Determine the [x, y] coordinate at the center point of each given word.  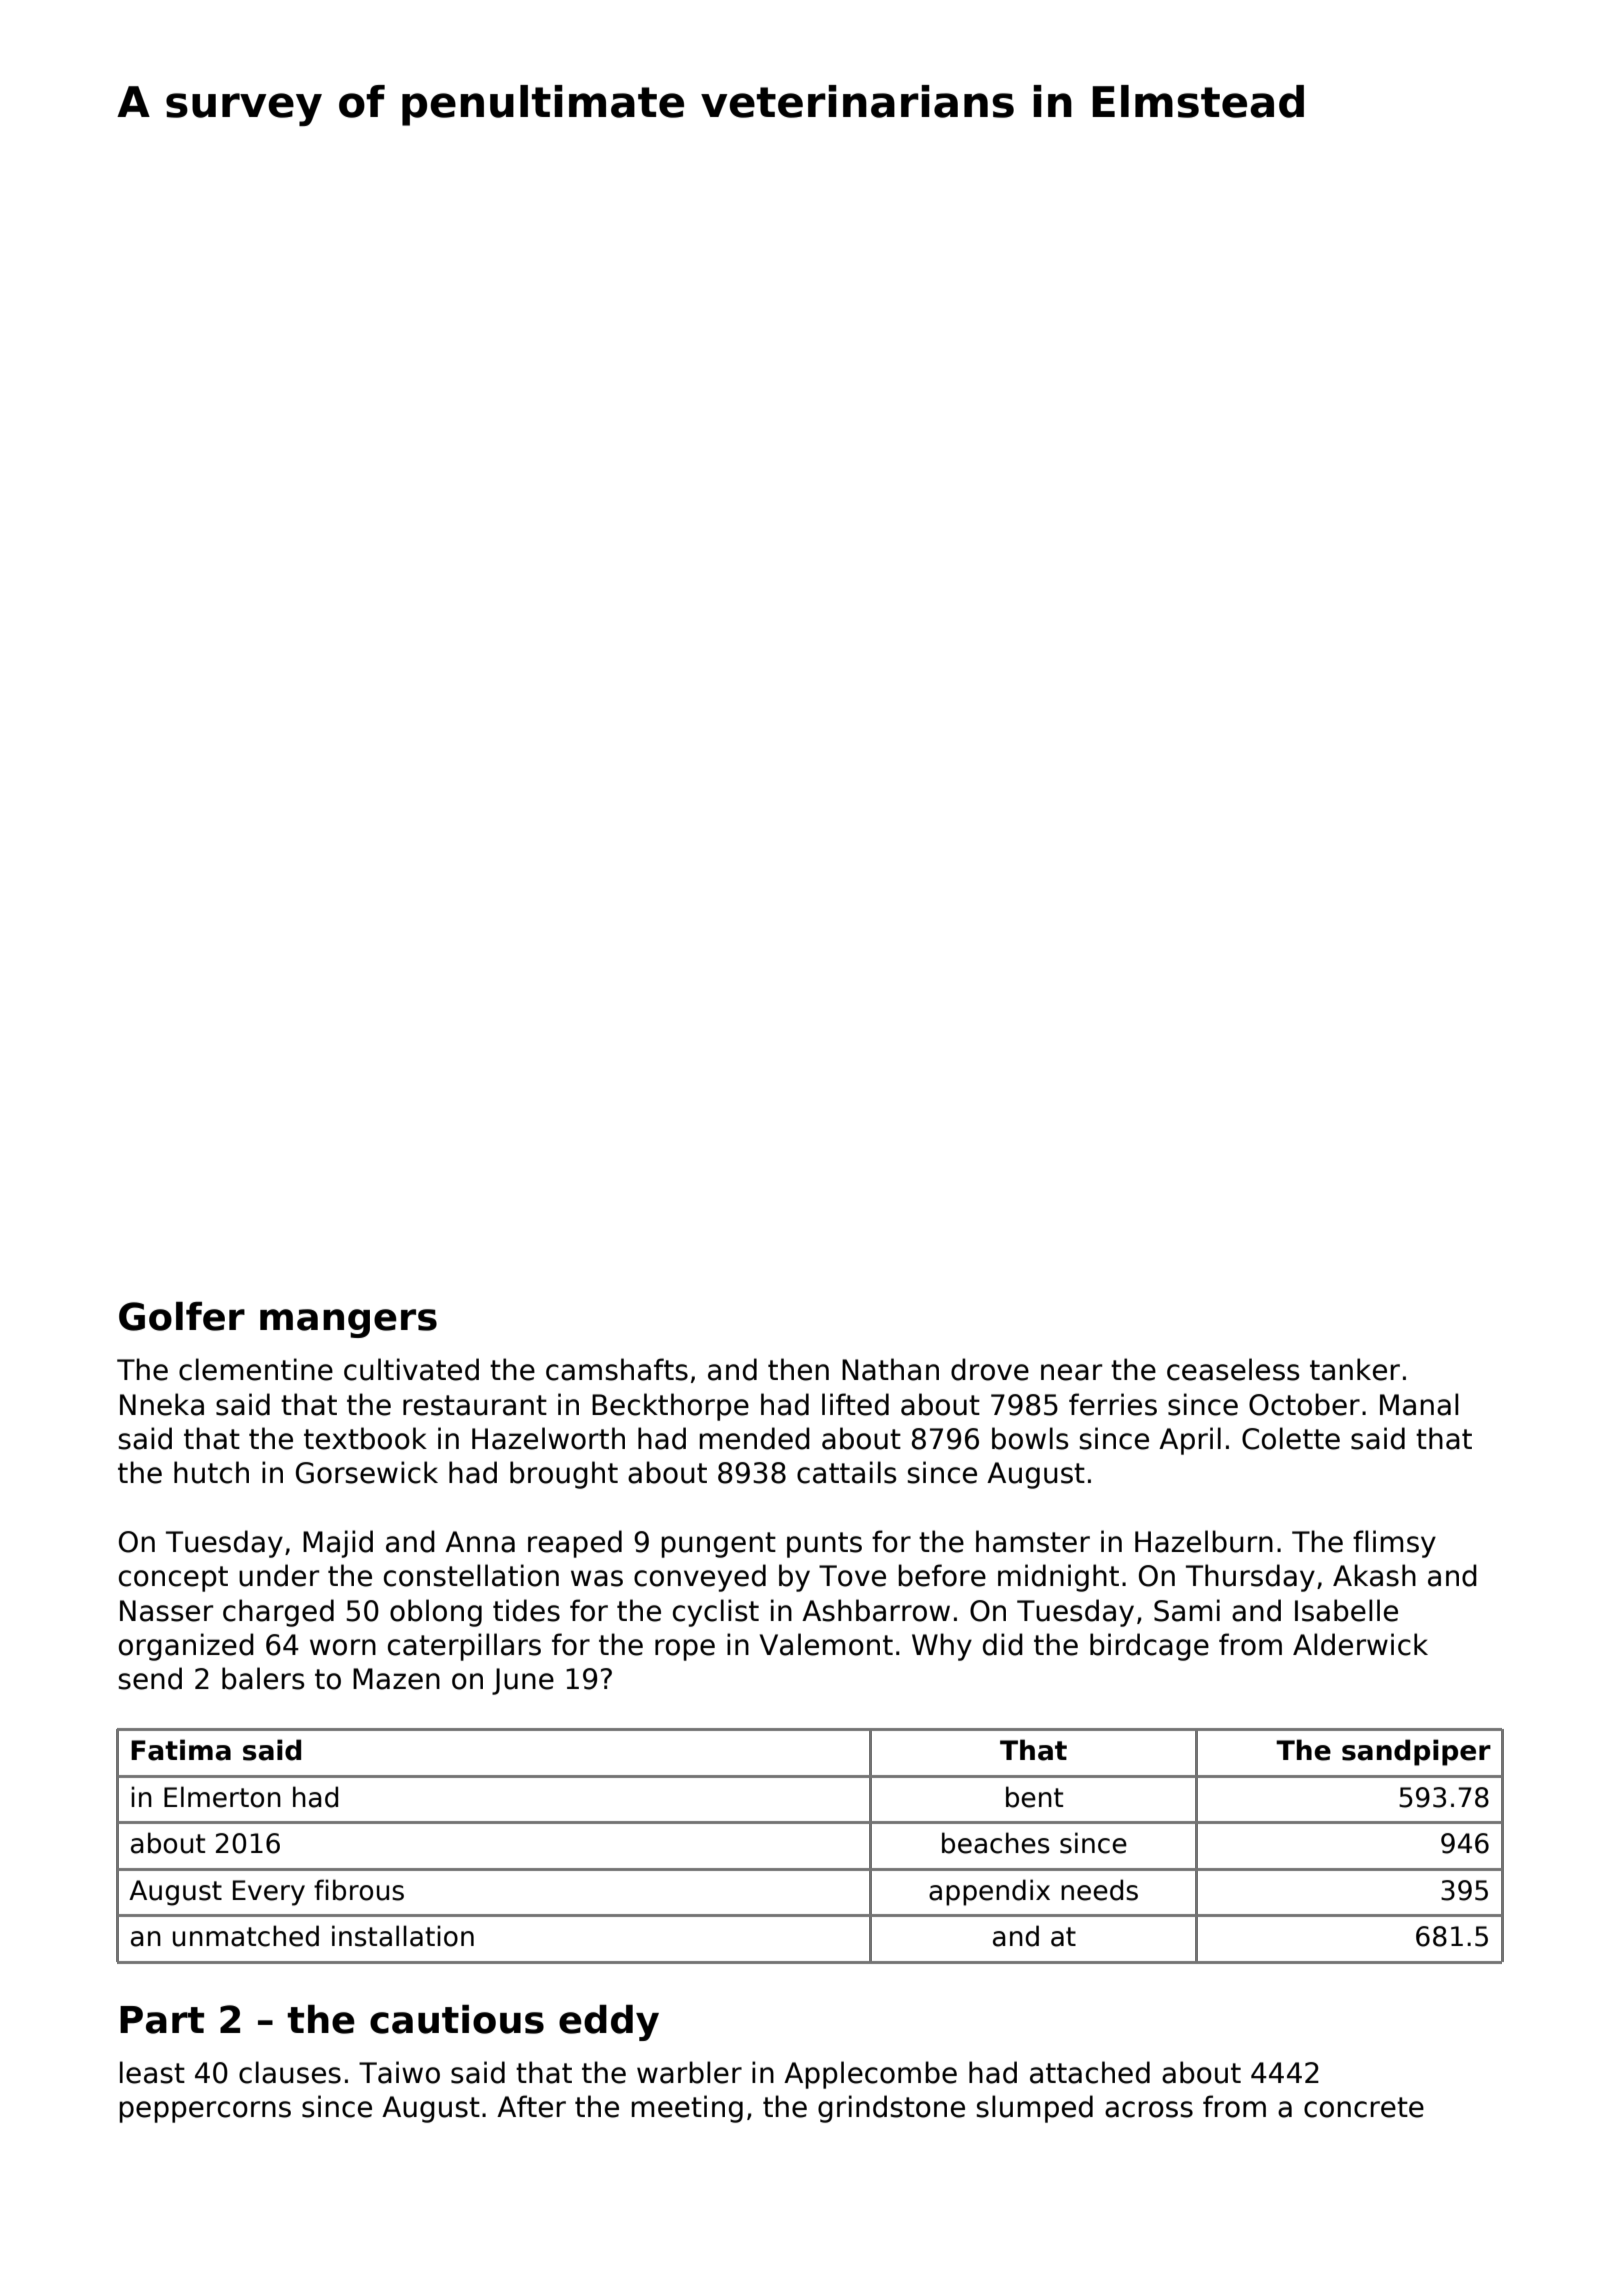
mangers [348, 1323]
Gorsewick [367, 1472]
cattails [846, 1472]
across [1149, 2109]
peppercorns [205, 2112]
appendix [989, 1892]
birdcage [1149, 1647]
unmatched [246, 1936]
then [798, 1369]
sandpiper [1416, 1752]
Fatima [181, 1750]
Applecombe [870, 2075]
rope [685, 1650]
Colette [1291, 1438]
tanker [1355, 1369]
